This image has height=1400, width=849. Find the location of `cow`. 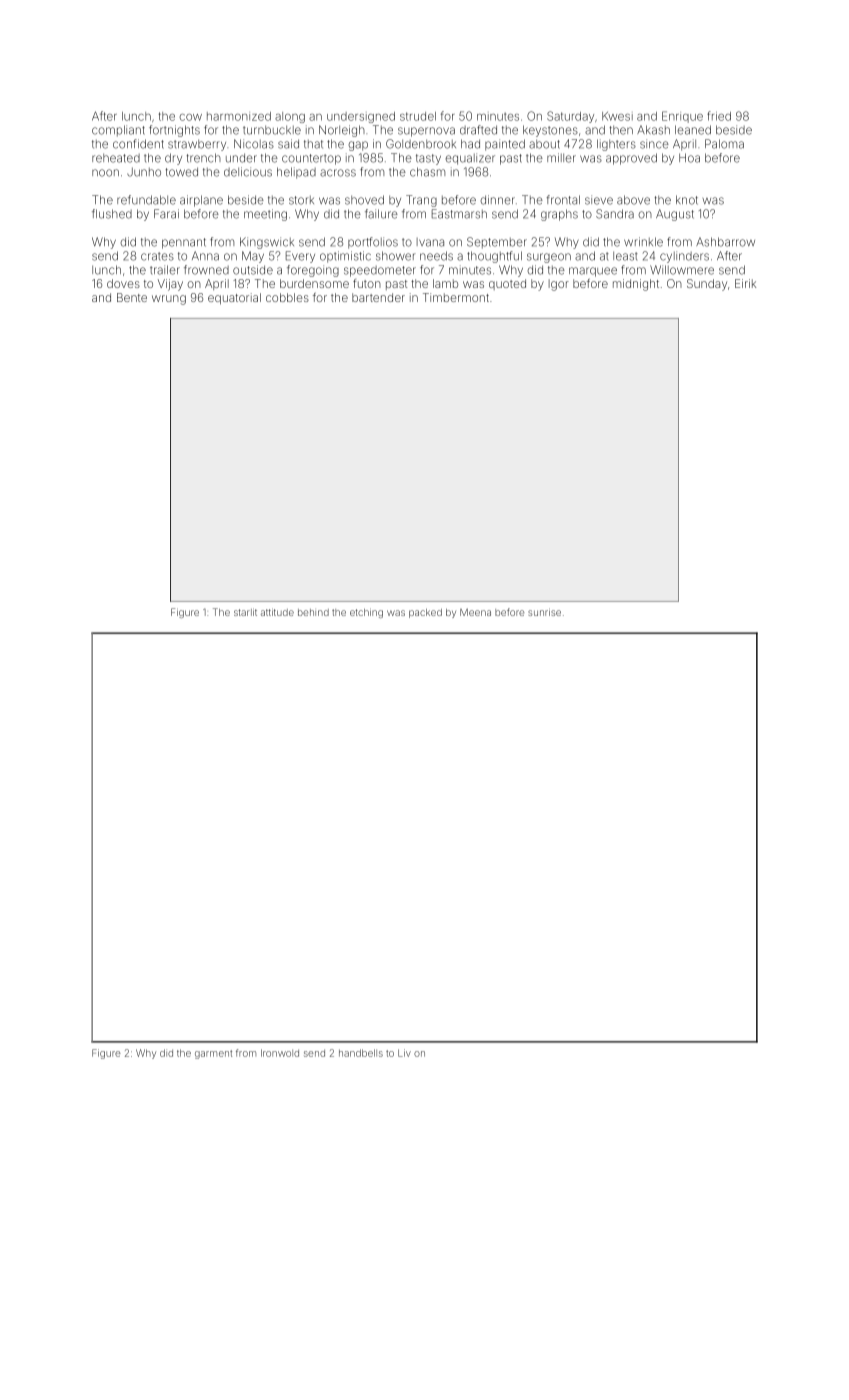

cow is located at coordinates (190, 117).
